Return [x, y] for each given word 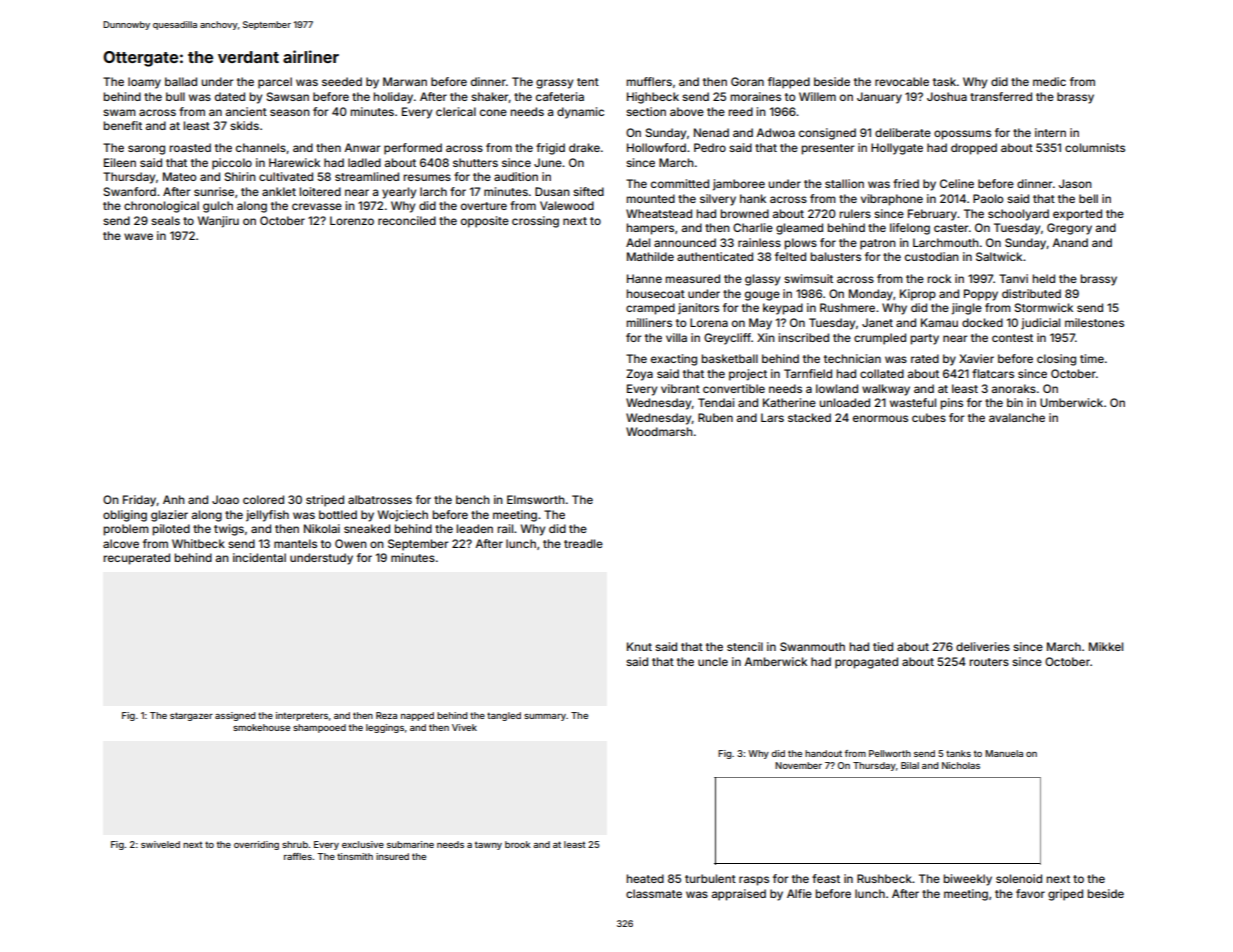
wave [138, 236]
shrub [295, 844]
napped [417, 716]
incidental [259, 557]
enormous [880, 418]
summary [545, 717]
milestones [1094, 322]
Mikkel [1106, 646]
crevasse [317, 206]
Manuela [1004, 753]
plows [801, 244]
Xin [766, 337]
